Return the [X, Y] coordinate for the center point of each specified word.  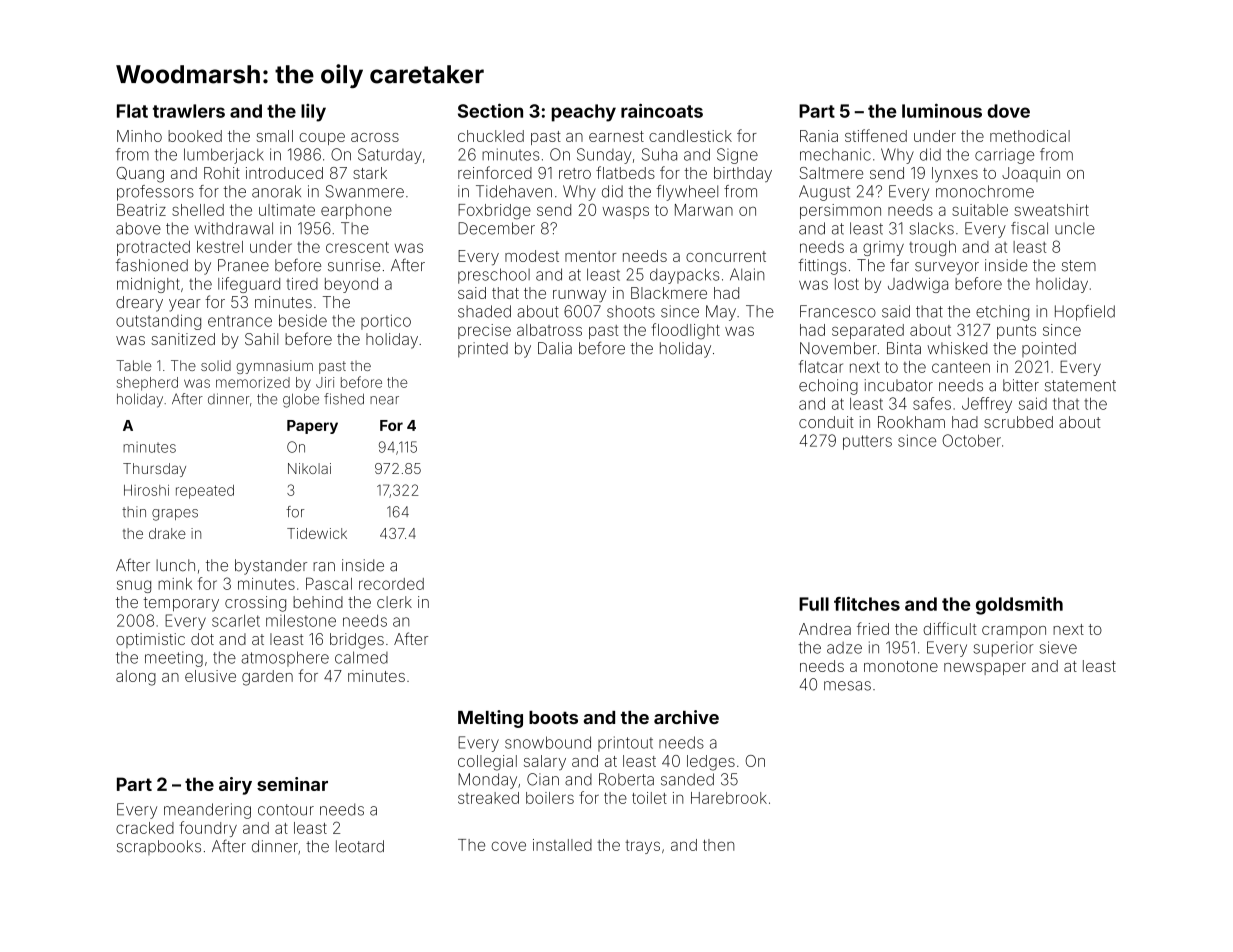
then [718, 845]
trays [642, 847]
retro [575, 173]
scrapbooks [159, 847]
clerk [394, 602]
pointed [1049, 349]
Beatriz [141, 210]
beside [303, 320]
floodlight [685, 331]
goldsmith [1019, 606]
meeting [174, 659]
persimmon [840, 211]
